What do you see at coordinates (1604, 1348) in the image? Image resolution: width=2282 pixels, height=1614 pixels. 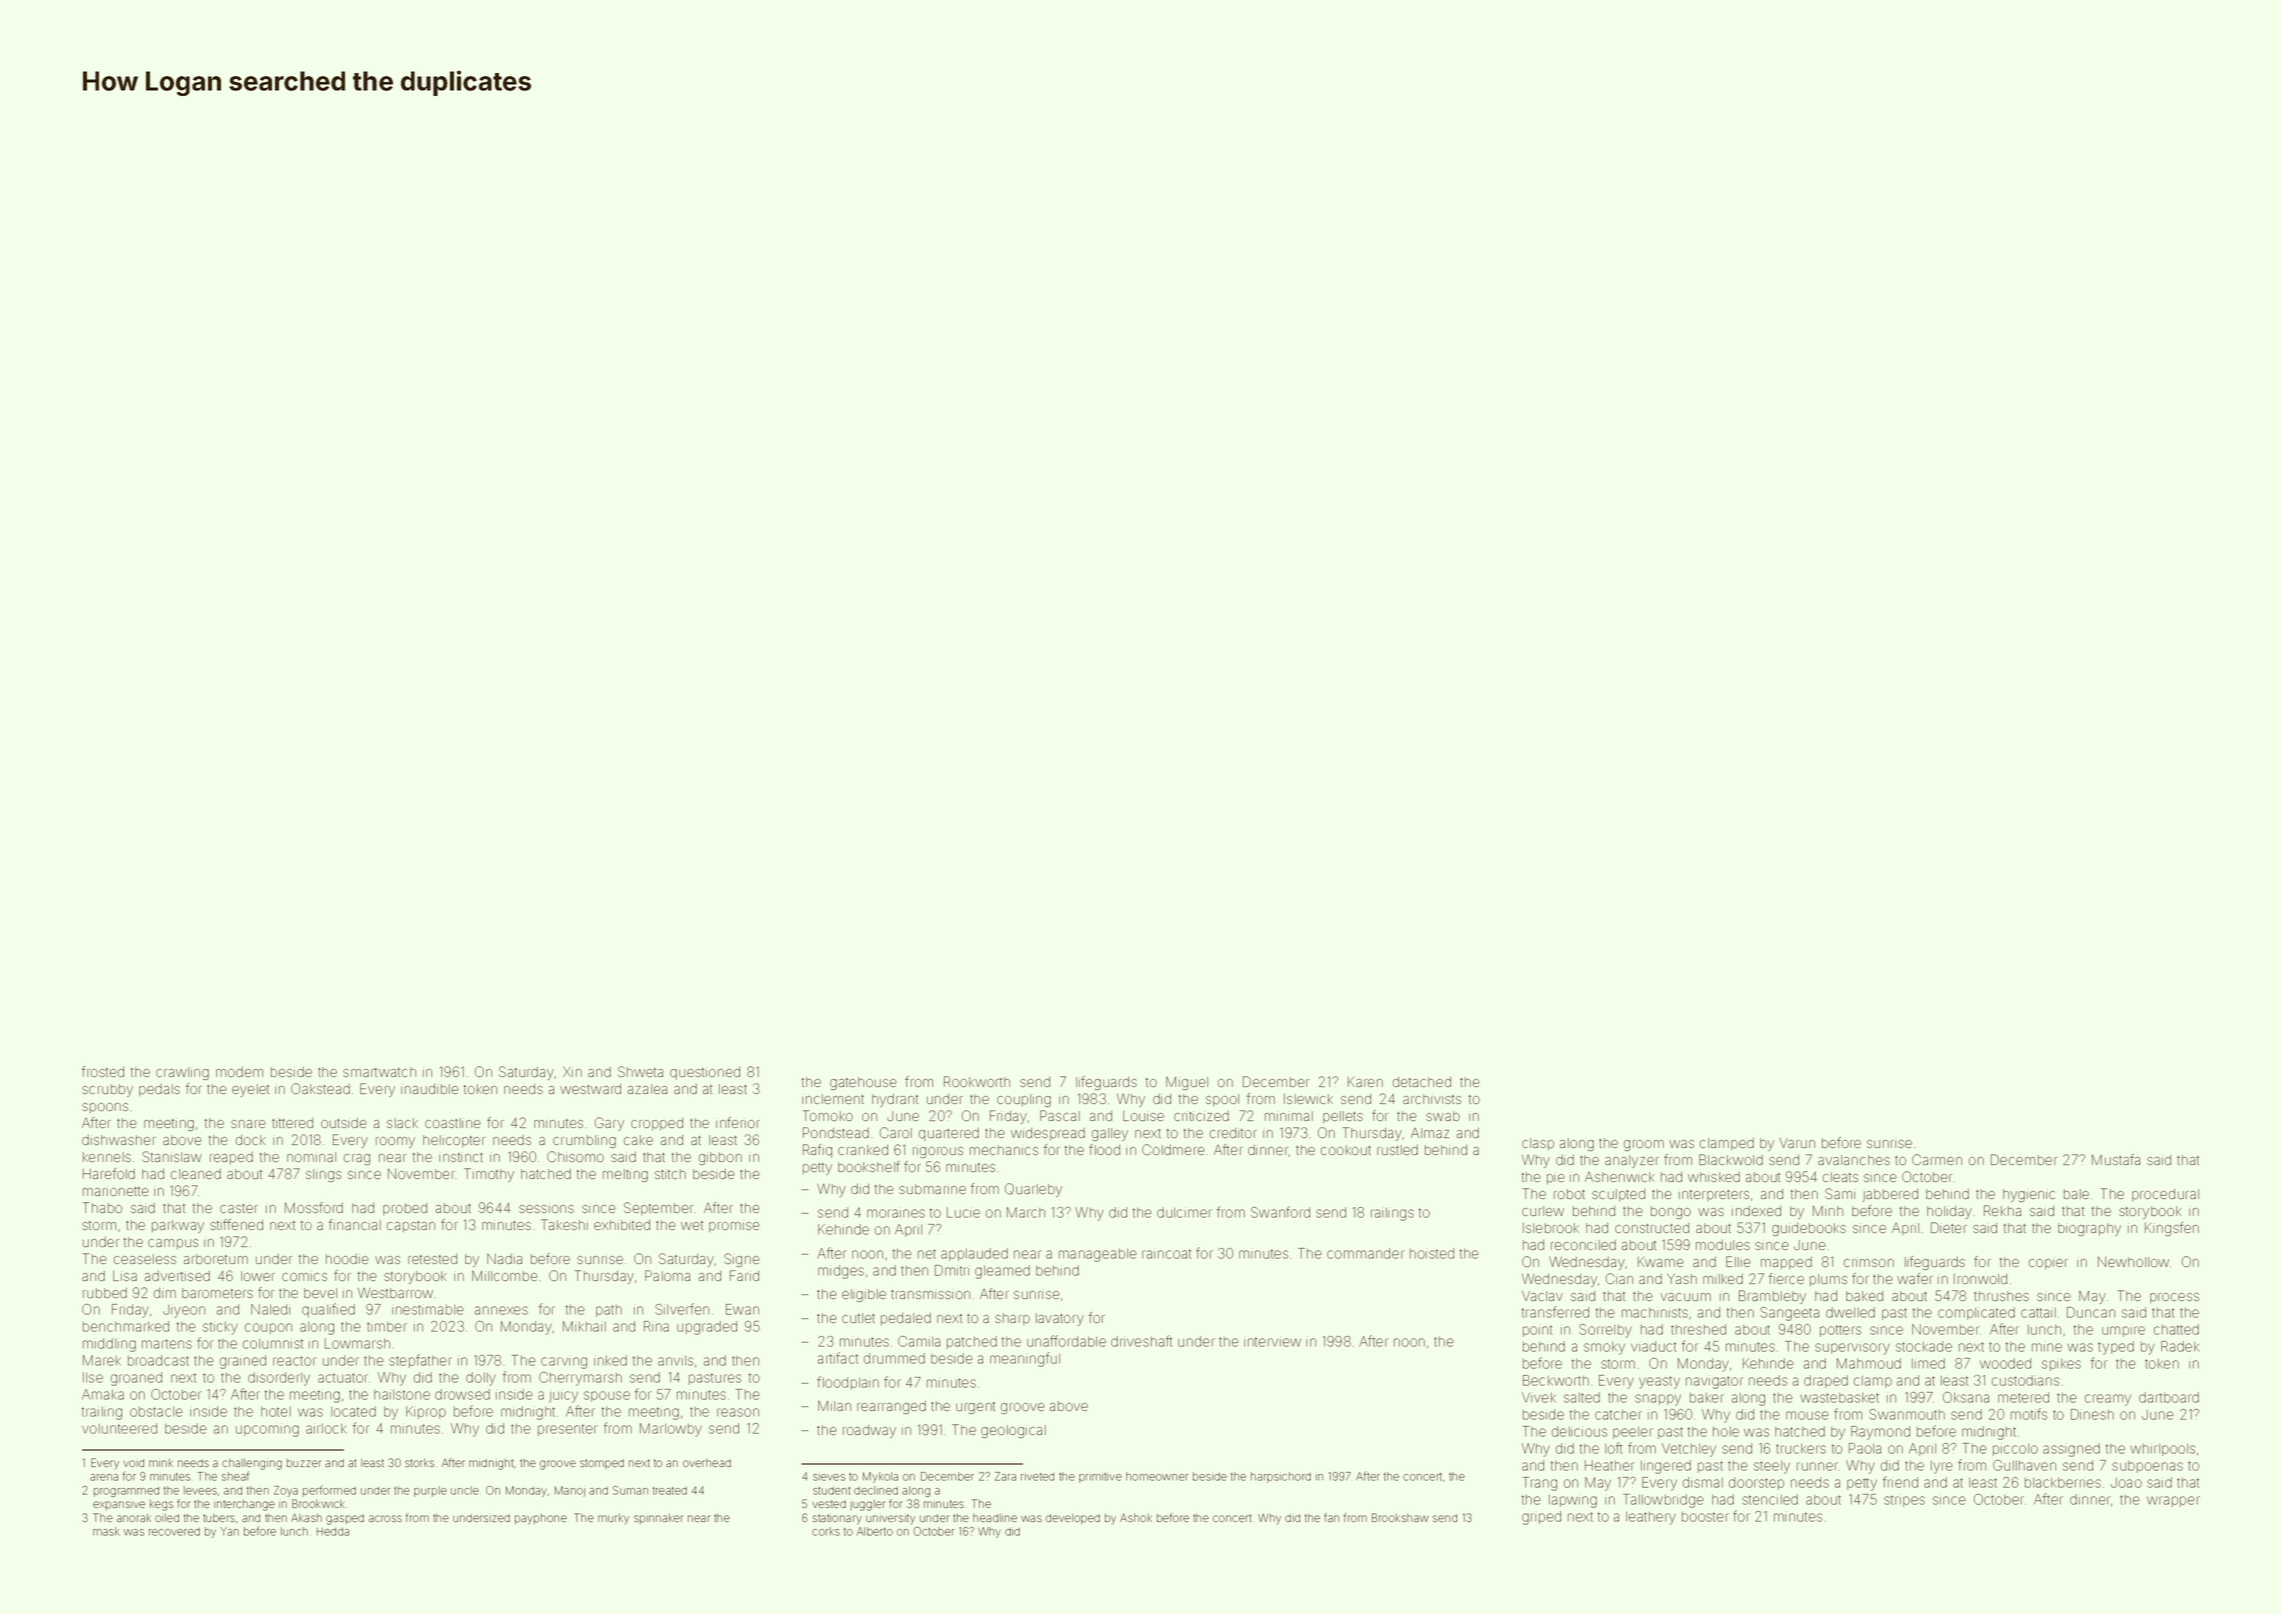 I see `smoky` at bounding box center [1604, 1348].
